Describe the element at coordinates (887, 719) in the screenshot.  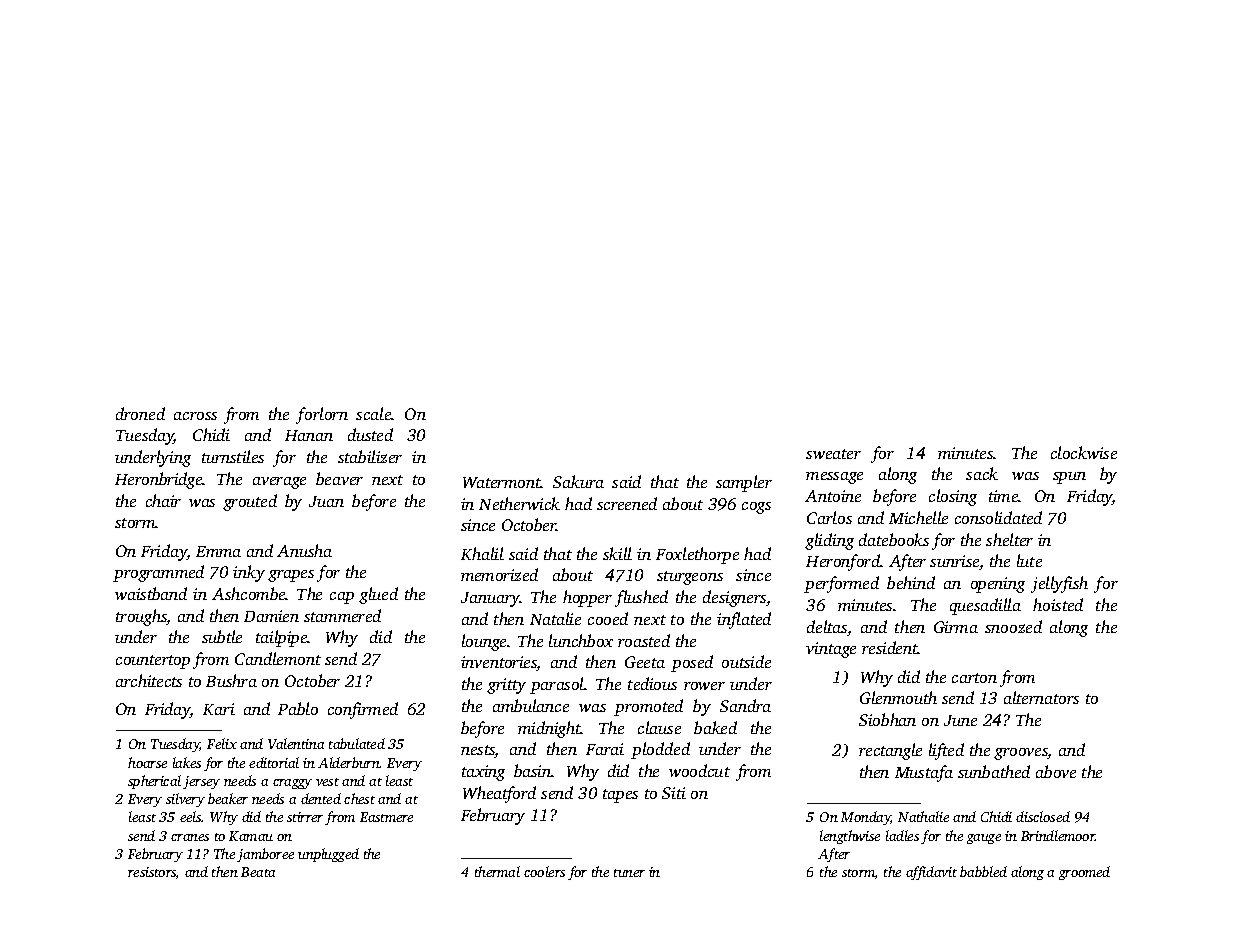
I see `Siobhan` at that location.
